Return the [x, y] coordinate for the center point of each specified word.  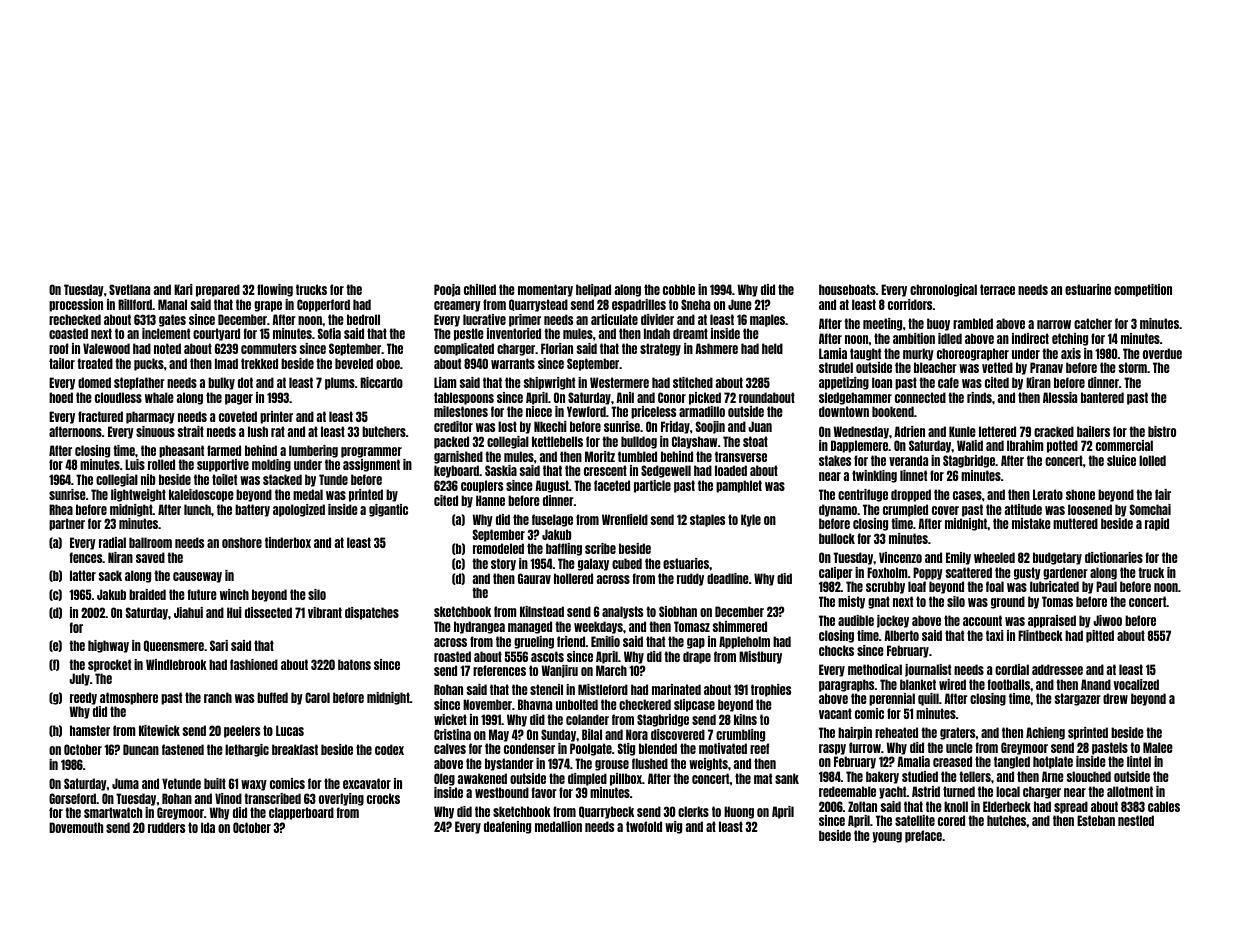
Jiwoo [1107, 620]
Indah [657, 333]
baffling [564, 549]
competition [1143, 290]
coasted [68, 333]
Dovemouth [76, 827]
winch [234, 594]
